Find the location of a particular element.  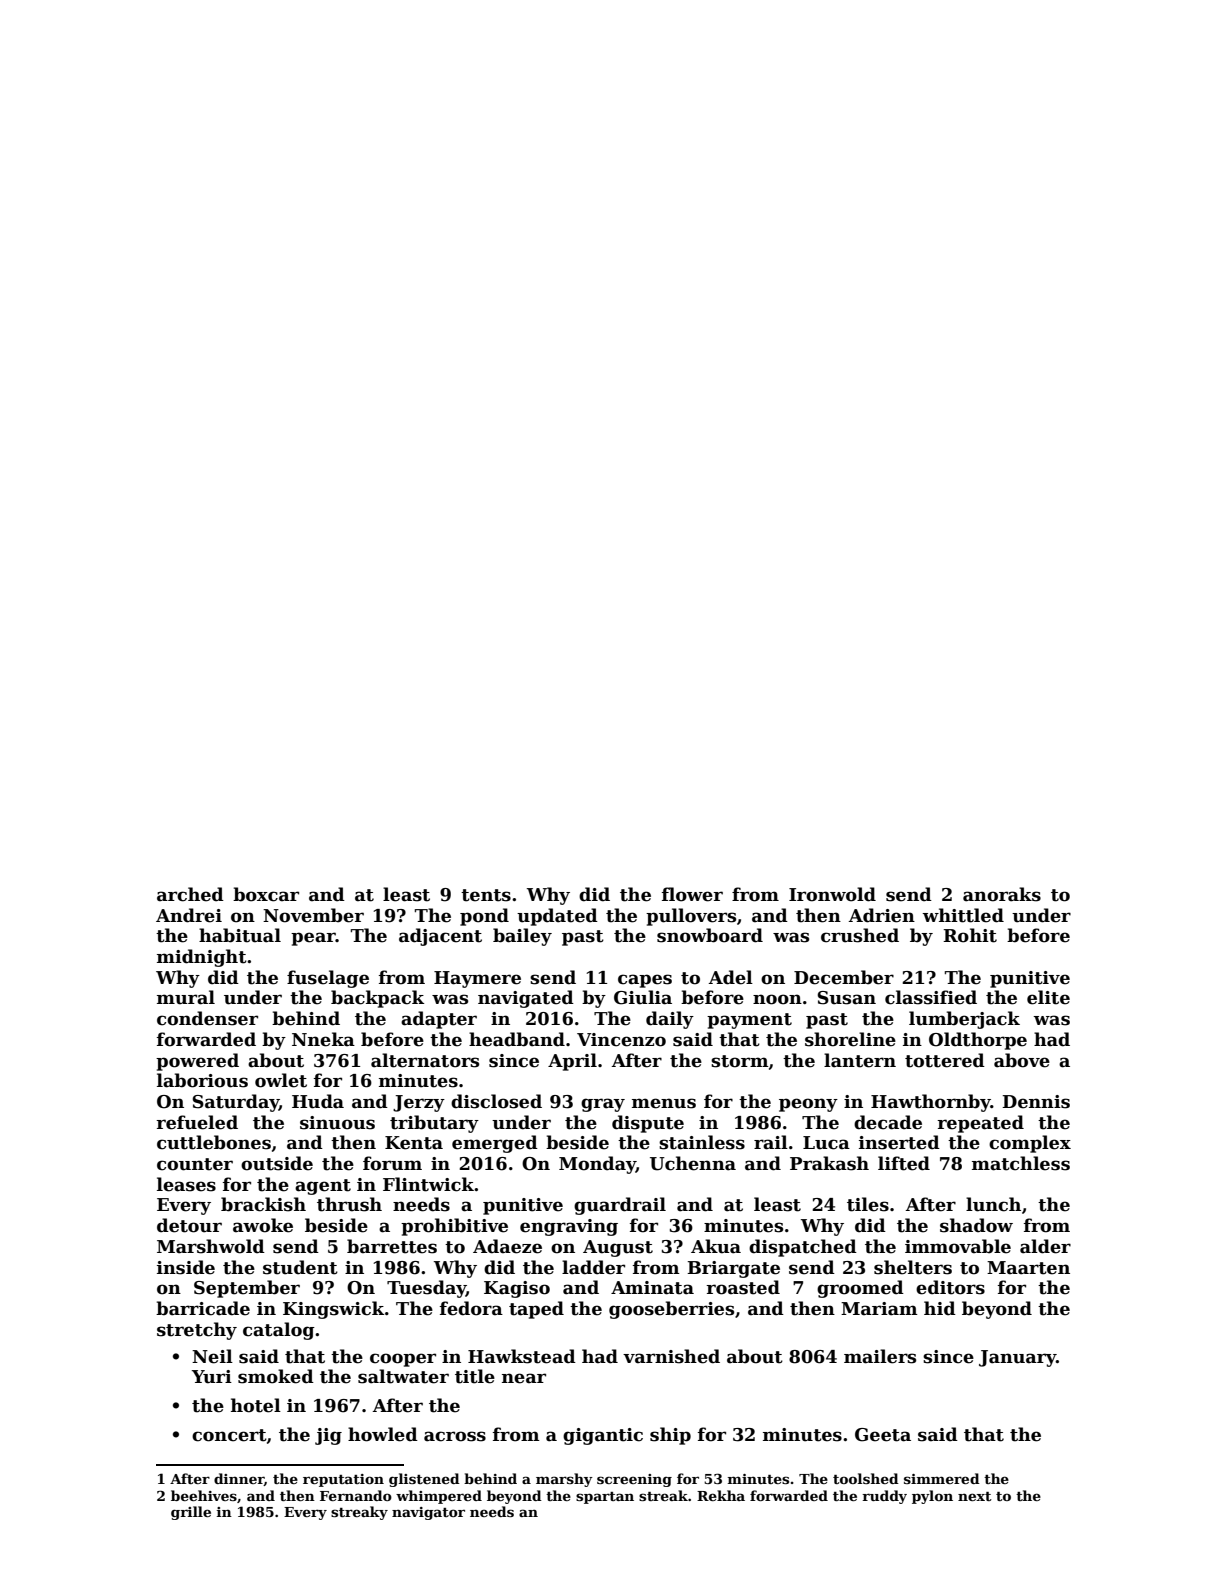

Geeta is located at coordinates (883, 1435).
